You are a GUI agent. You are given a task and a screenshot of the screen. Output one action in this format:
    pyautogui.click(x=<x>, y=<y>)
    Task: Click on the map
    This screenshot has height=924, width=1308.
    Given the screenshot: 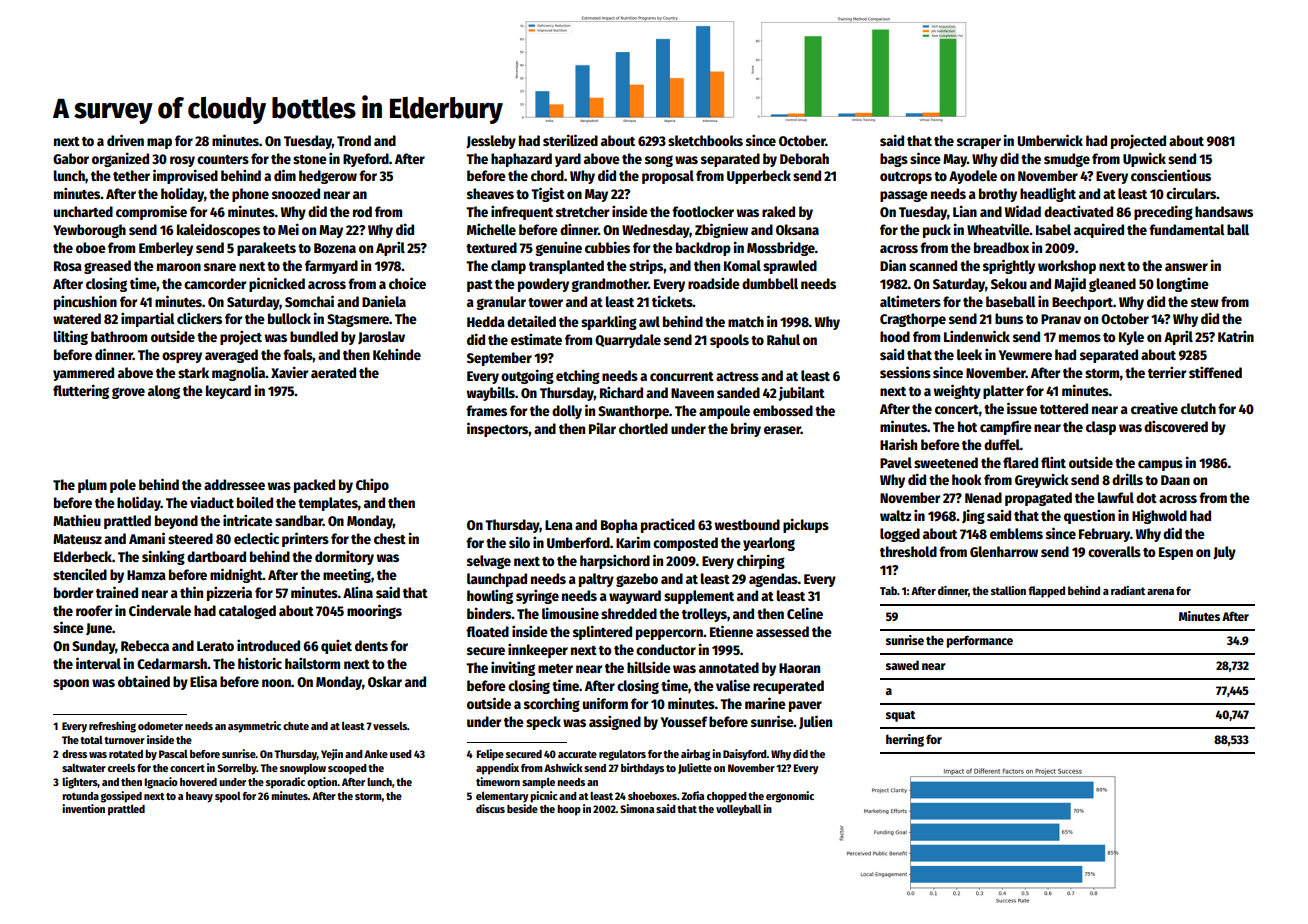 What is the action you would take?
    pyautogui.click(x=159, y=143)
